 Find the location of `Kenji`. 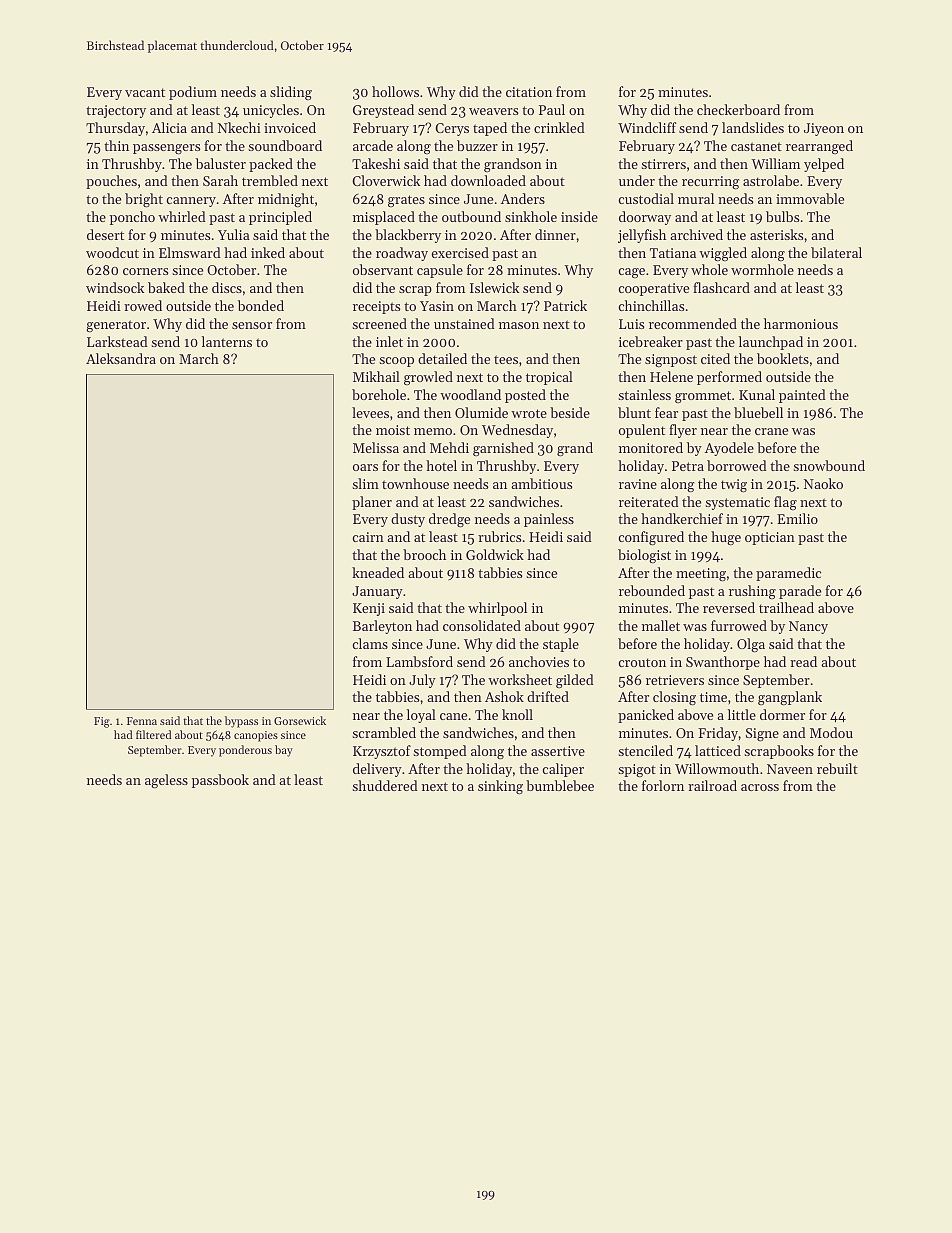

Kenji is located at coordinates (369, 609).
